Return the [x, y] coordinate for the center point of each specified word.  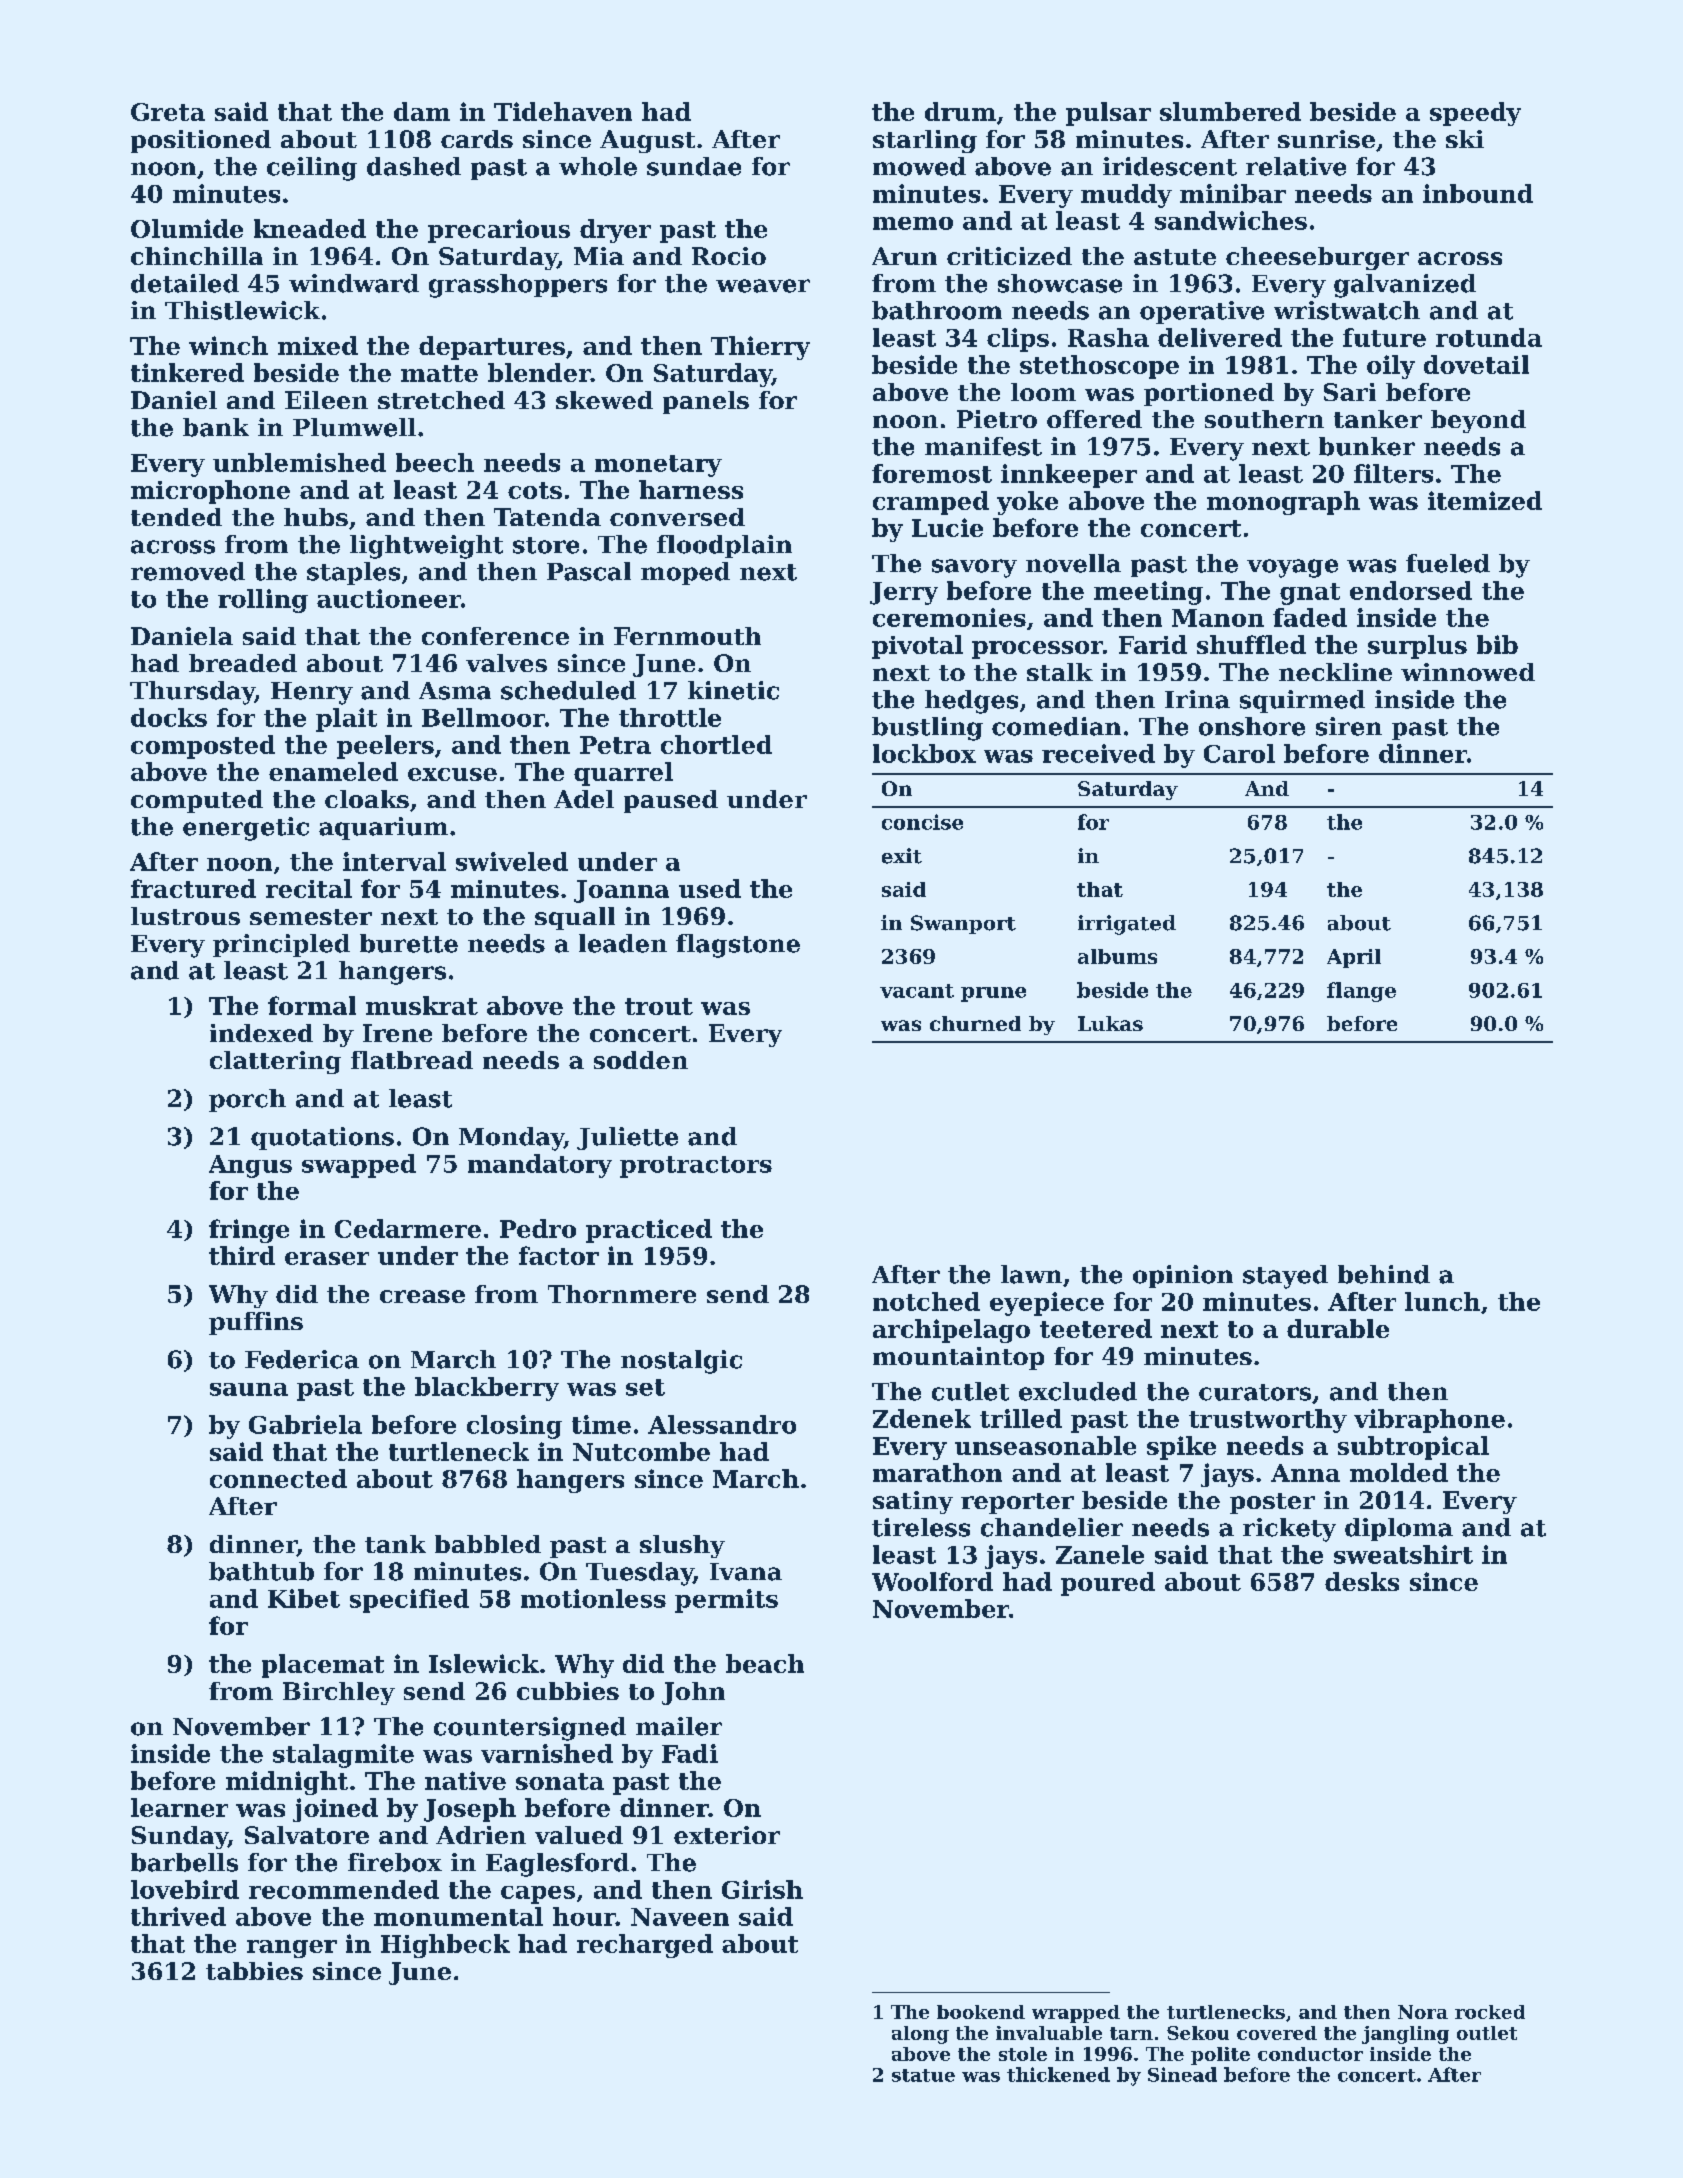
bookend [981, 2012]
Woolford [932, 1581]
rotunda [1489, 337]
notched [926, 1301]
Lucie [947, 527]
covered [1277, 2033]
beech [435, 462]
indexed [261, 1033]
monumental [458, 1916]
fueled [1448, 563]
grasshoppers [518, 286]
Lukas [1110, 1023]
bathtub [261, 1571]
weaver [763, 286]
